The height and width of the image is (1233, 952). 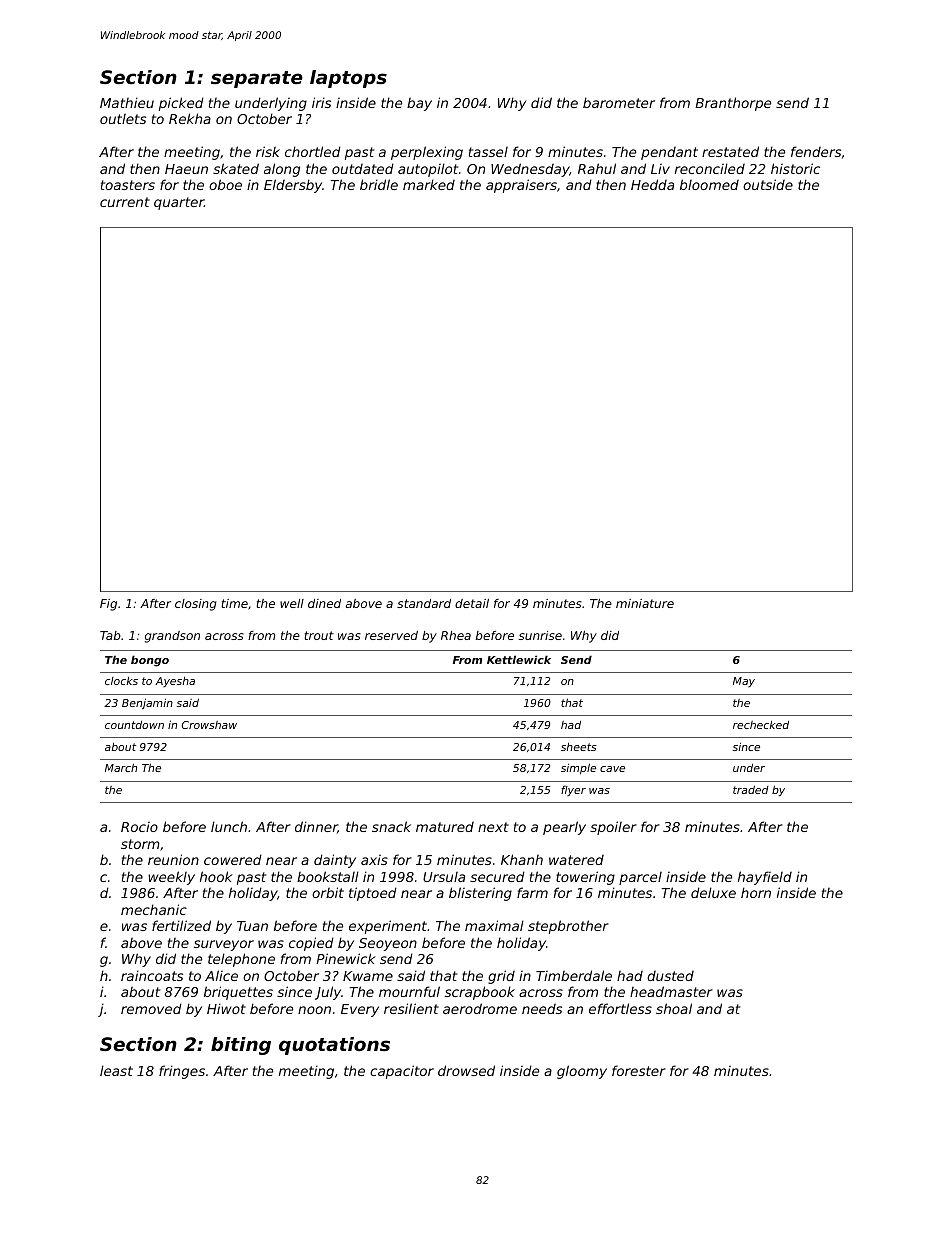 I want to click on separate, so click(x=257, y=79).
